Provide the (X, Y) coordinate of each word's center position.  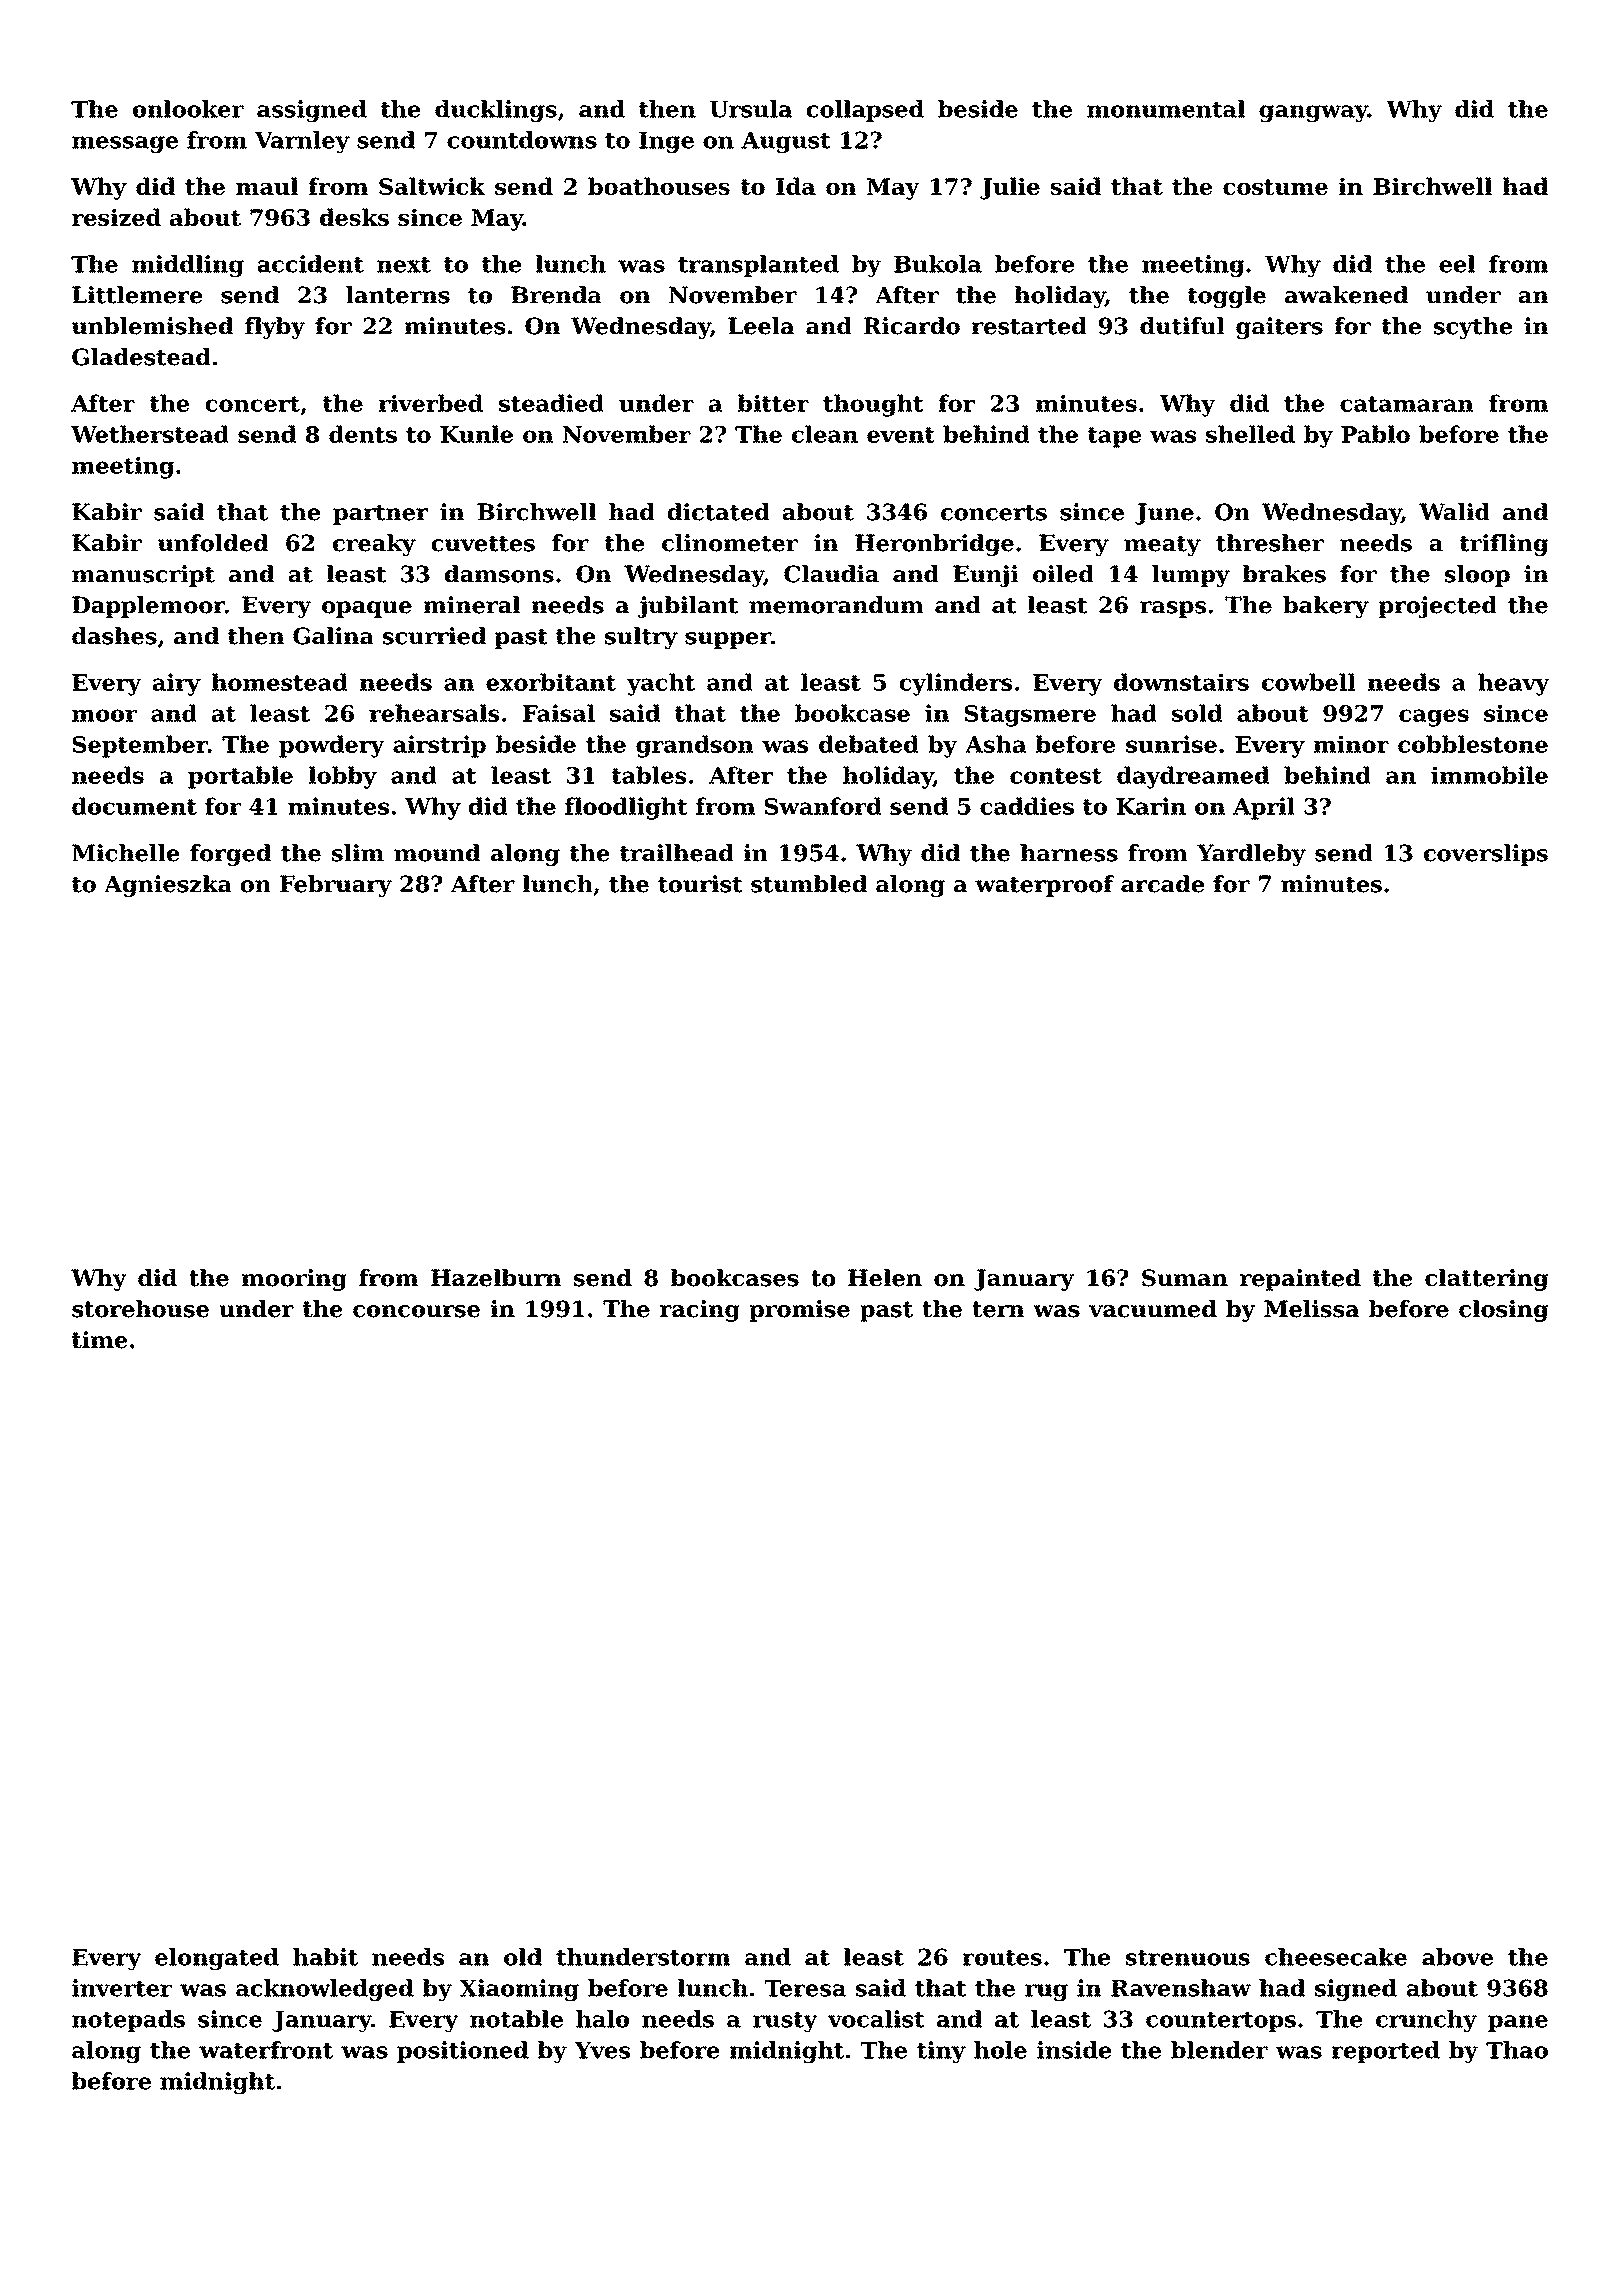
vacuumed (1153, 1309)
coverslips (1486, 855)
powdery (331, 746)
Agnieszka (168, 886)
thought (873, 405)
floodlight (626, 808)
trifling (1504, 545)
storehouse (140, 1309)
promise (799, 1311)
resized (116, 217)
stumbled (809, 884)
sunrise (1171, 744)
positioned (463, 2052)
